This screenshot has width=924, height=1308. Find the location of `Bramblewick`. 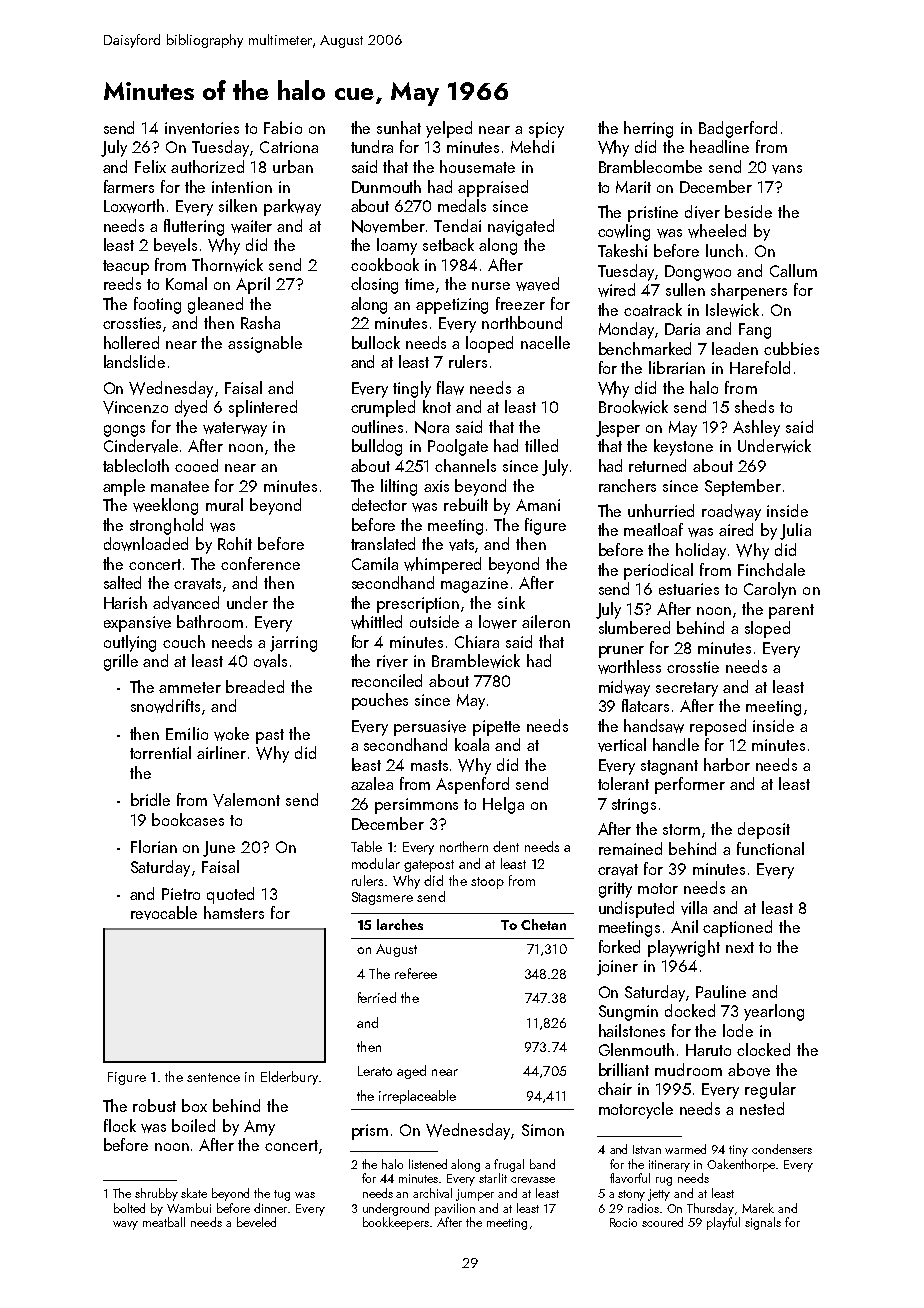

Bramblewick is located at coordinates (476, 661).
